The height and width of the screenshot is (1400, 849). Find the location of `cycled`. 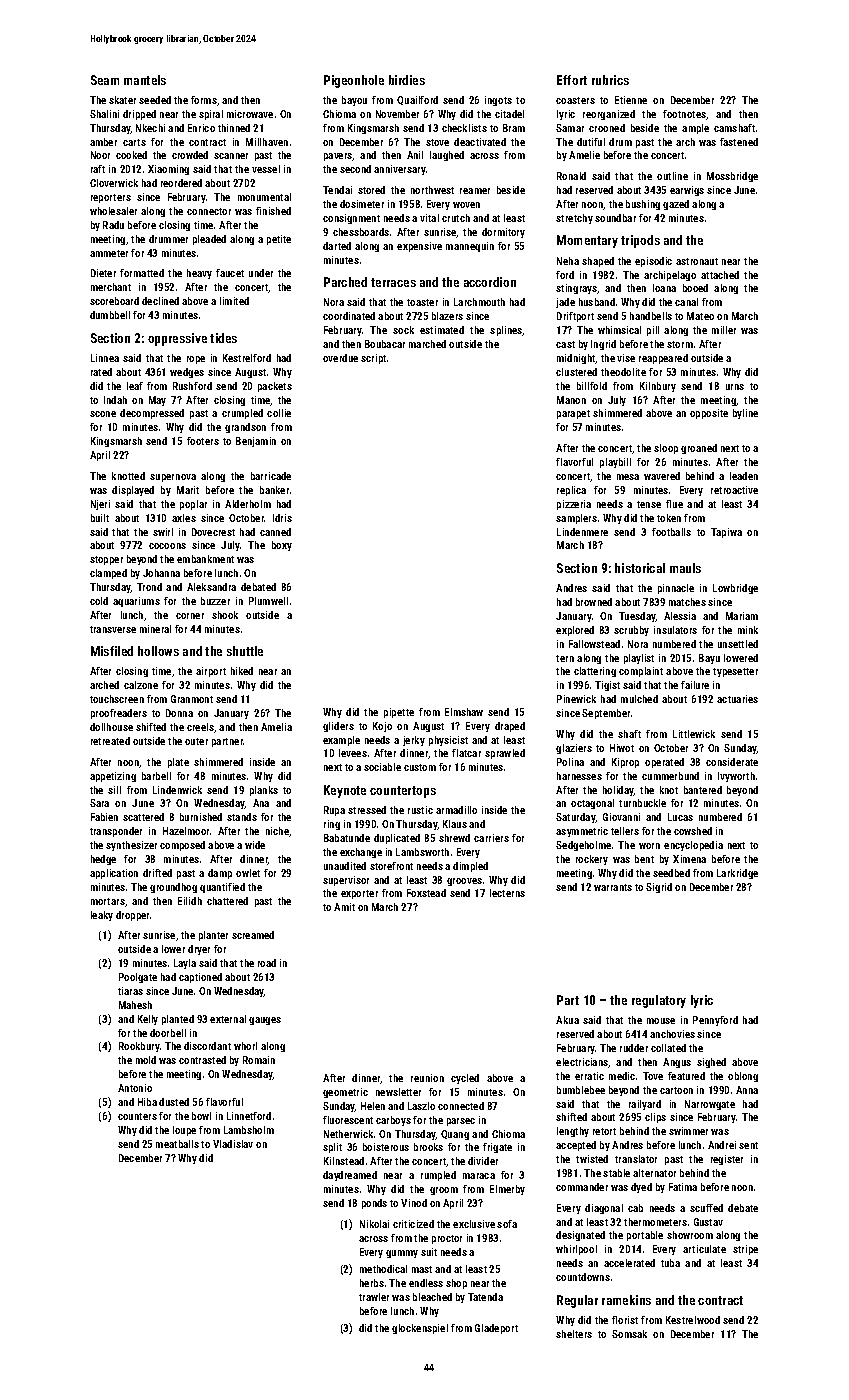

cycled is located at coordinates (465, 1079).
